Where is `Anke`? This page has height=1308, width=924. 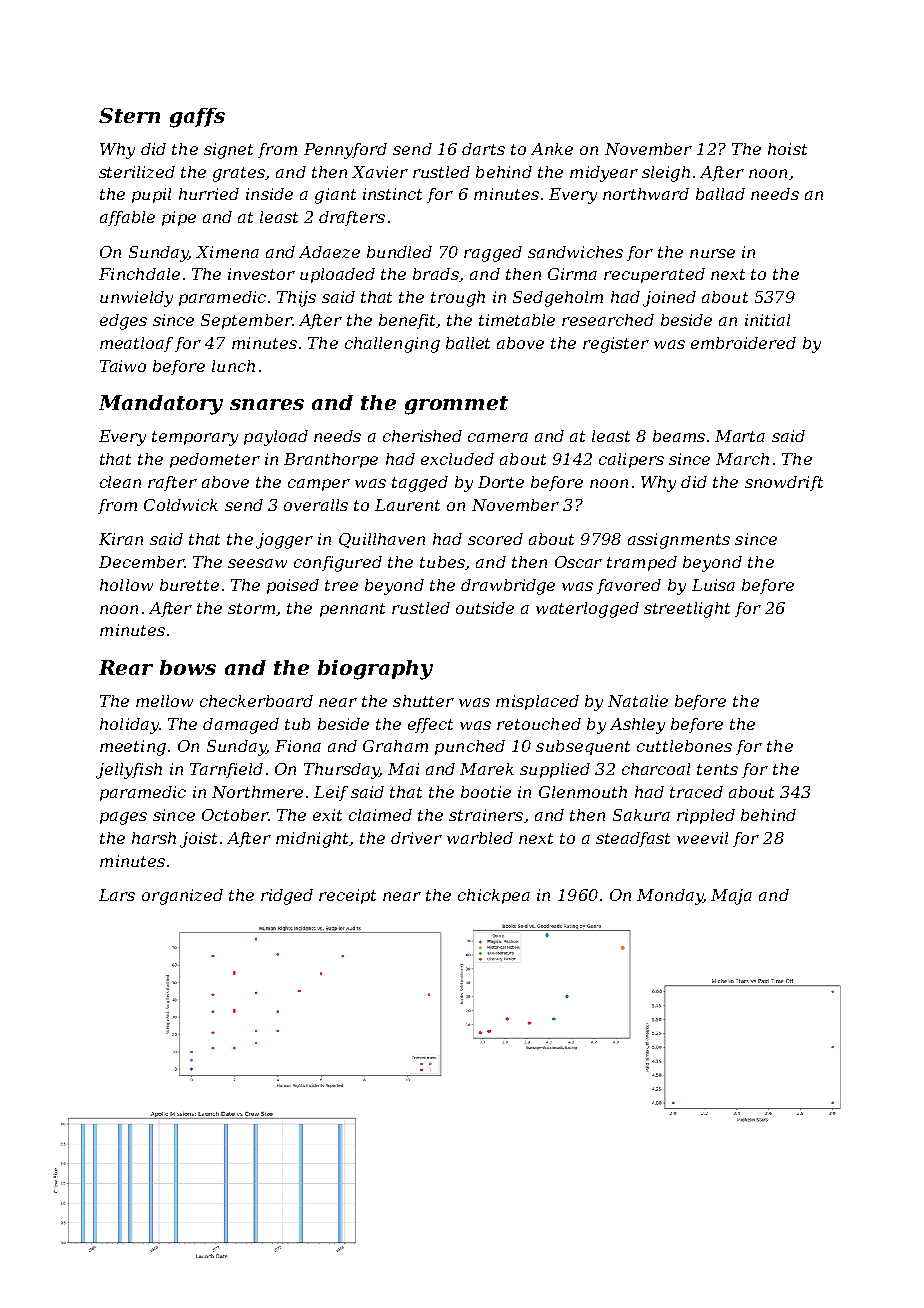 Anke is located at coordinates (552, 149).
